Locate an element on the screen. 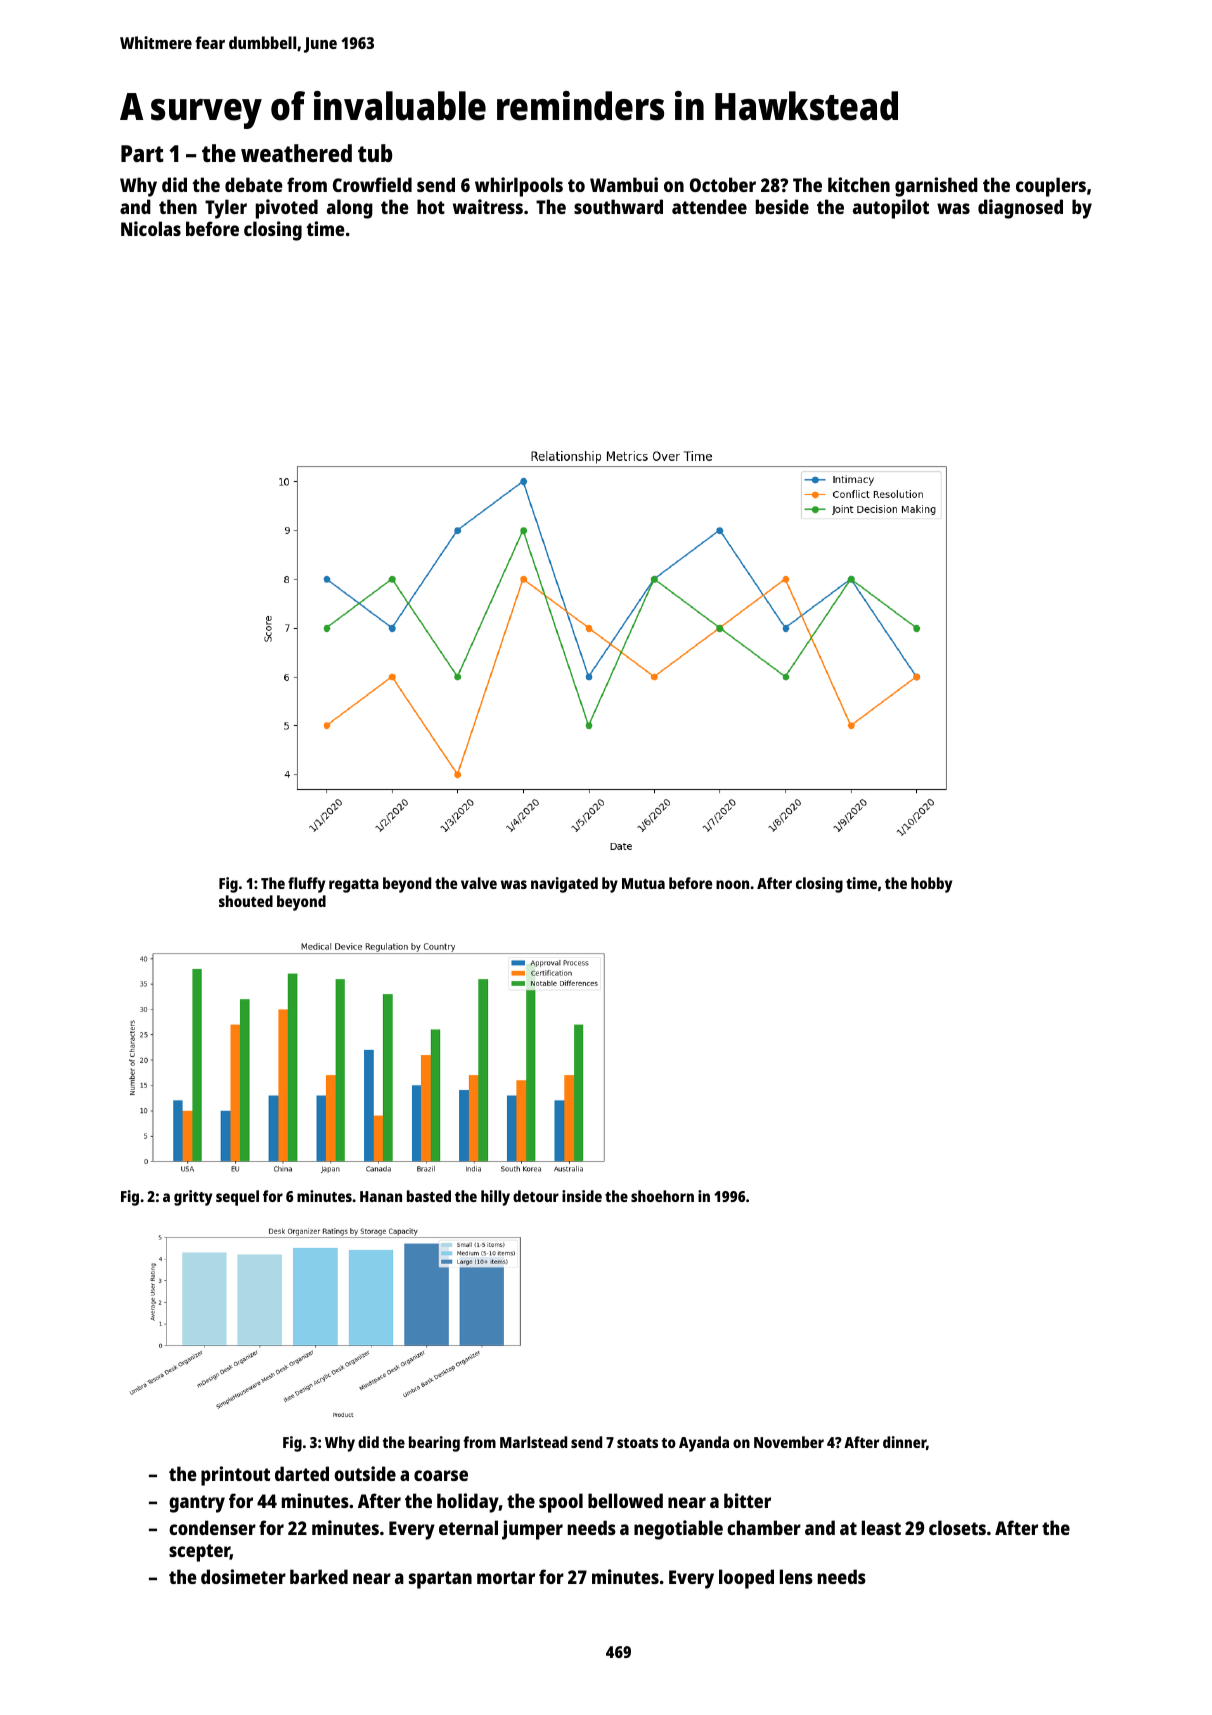 The image size is (1212, 1715). noon is located at coordinates (732, 884).
